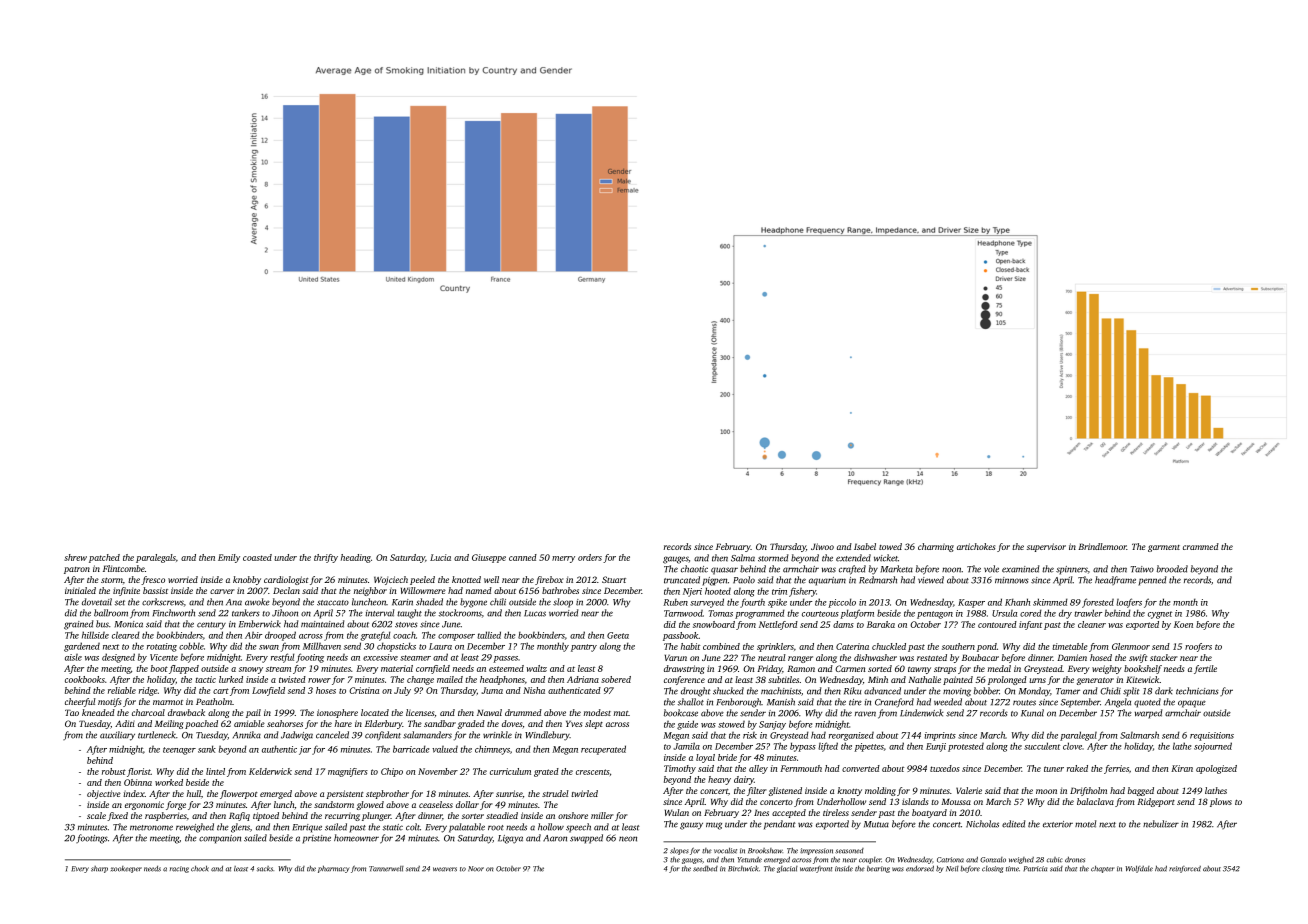 Image resolution: width=1308 pixels, height=924 pixels. What do you see at coordinates (164, 657) in the image?
I see `Vicente` at bounding box center [164, 657].
